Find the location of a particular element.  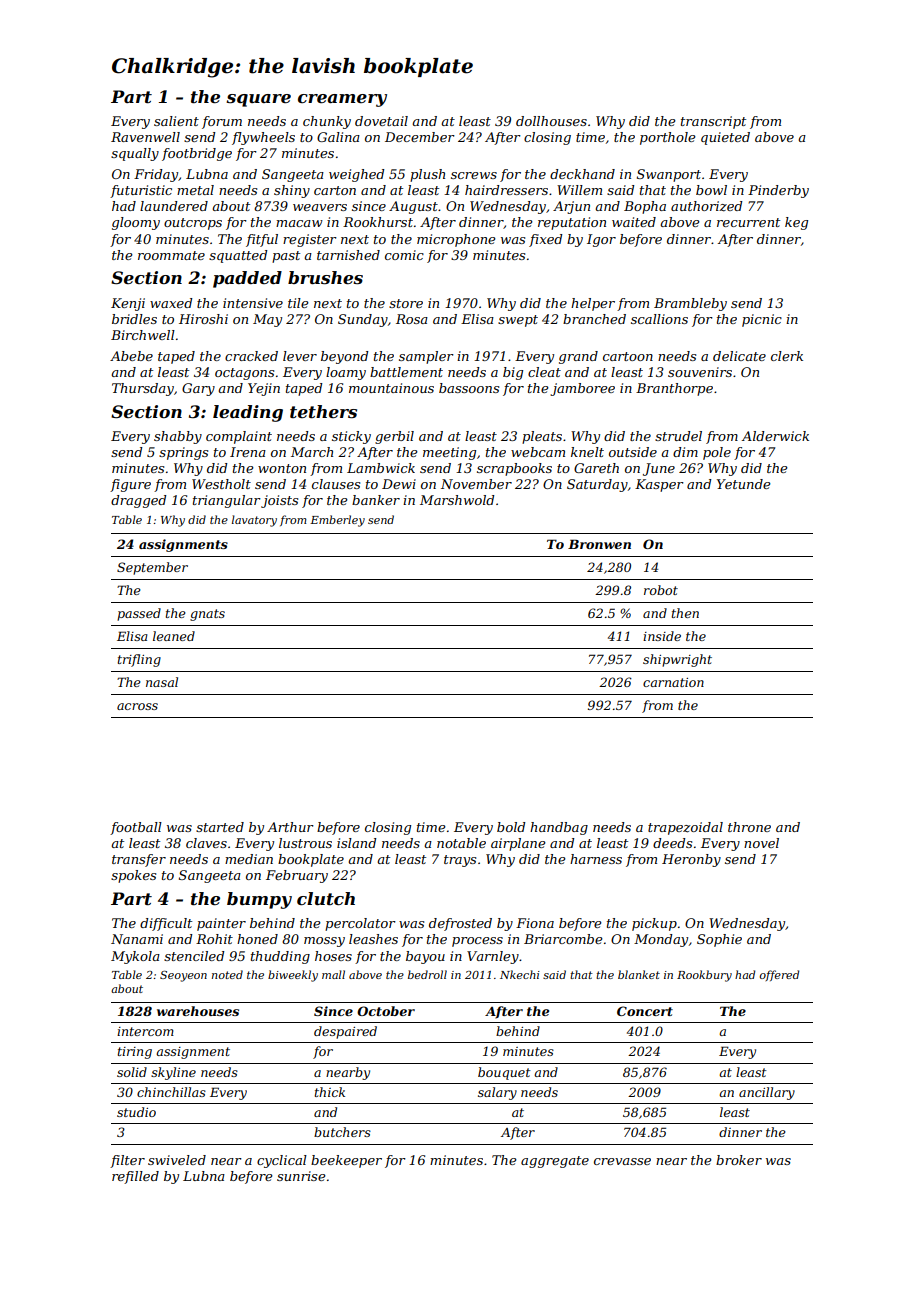

swiveled is located at coordinates (177, 1160).
